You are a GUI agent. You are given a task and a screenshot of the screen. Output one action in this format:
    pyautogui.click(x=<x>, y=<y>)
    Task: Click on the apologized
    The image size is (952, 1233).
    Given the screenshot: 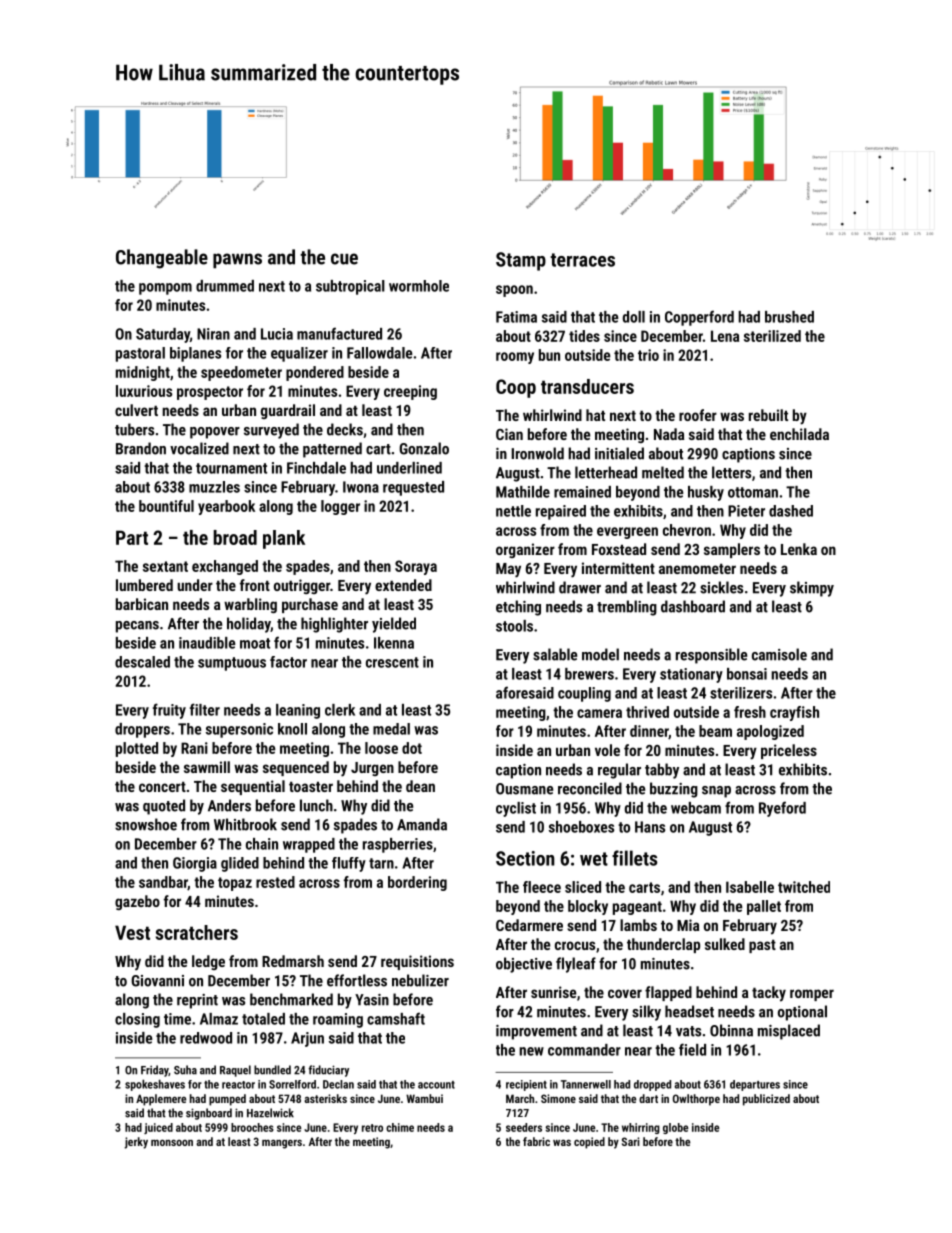 What is the action you would take?
    pyautogui.click(x=770, y=732)
